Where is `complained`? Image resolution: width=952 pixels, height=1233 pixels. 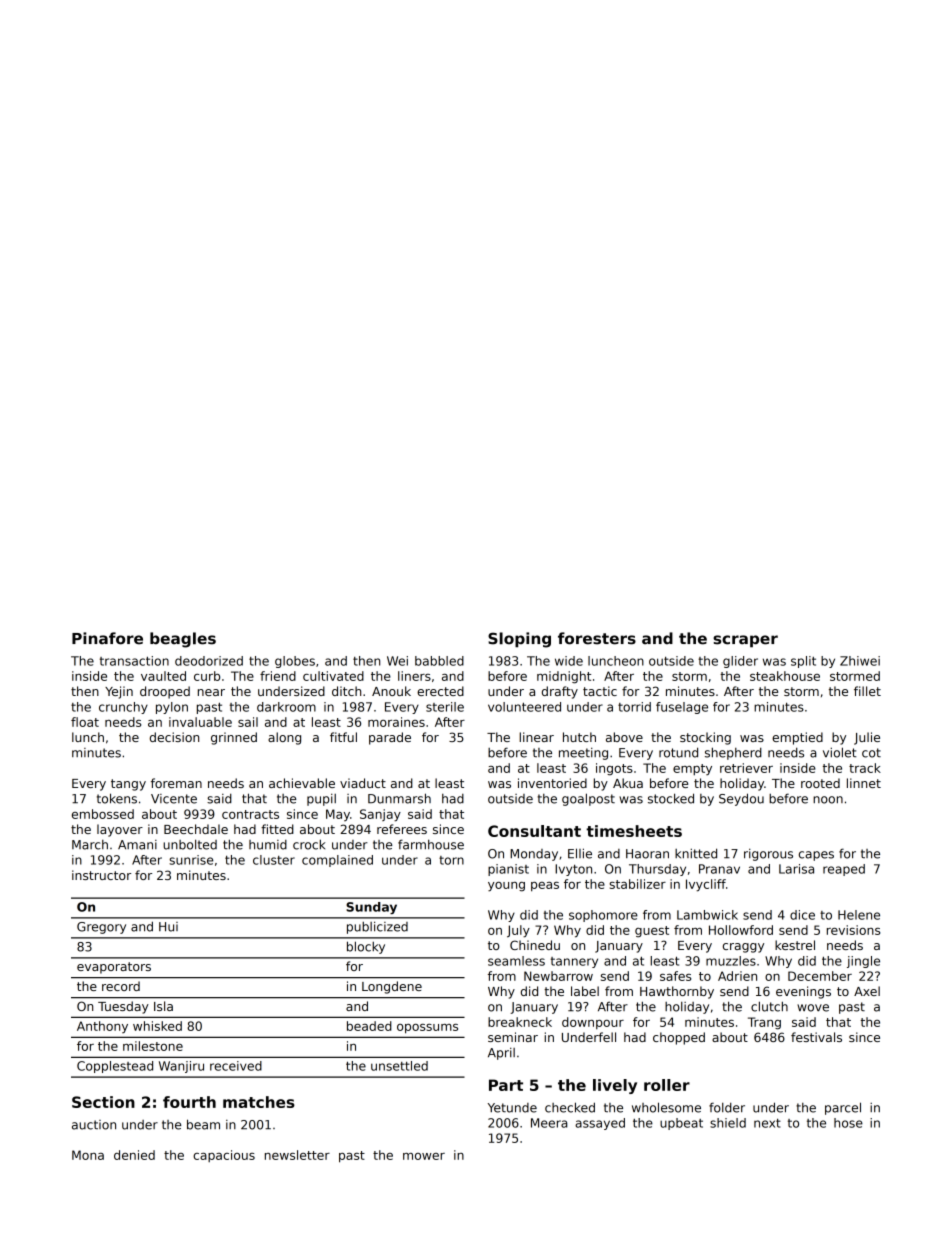 complained is located at coordinates (337, 861).
